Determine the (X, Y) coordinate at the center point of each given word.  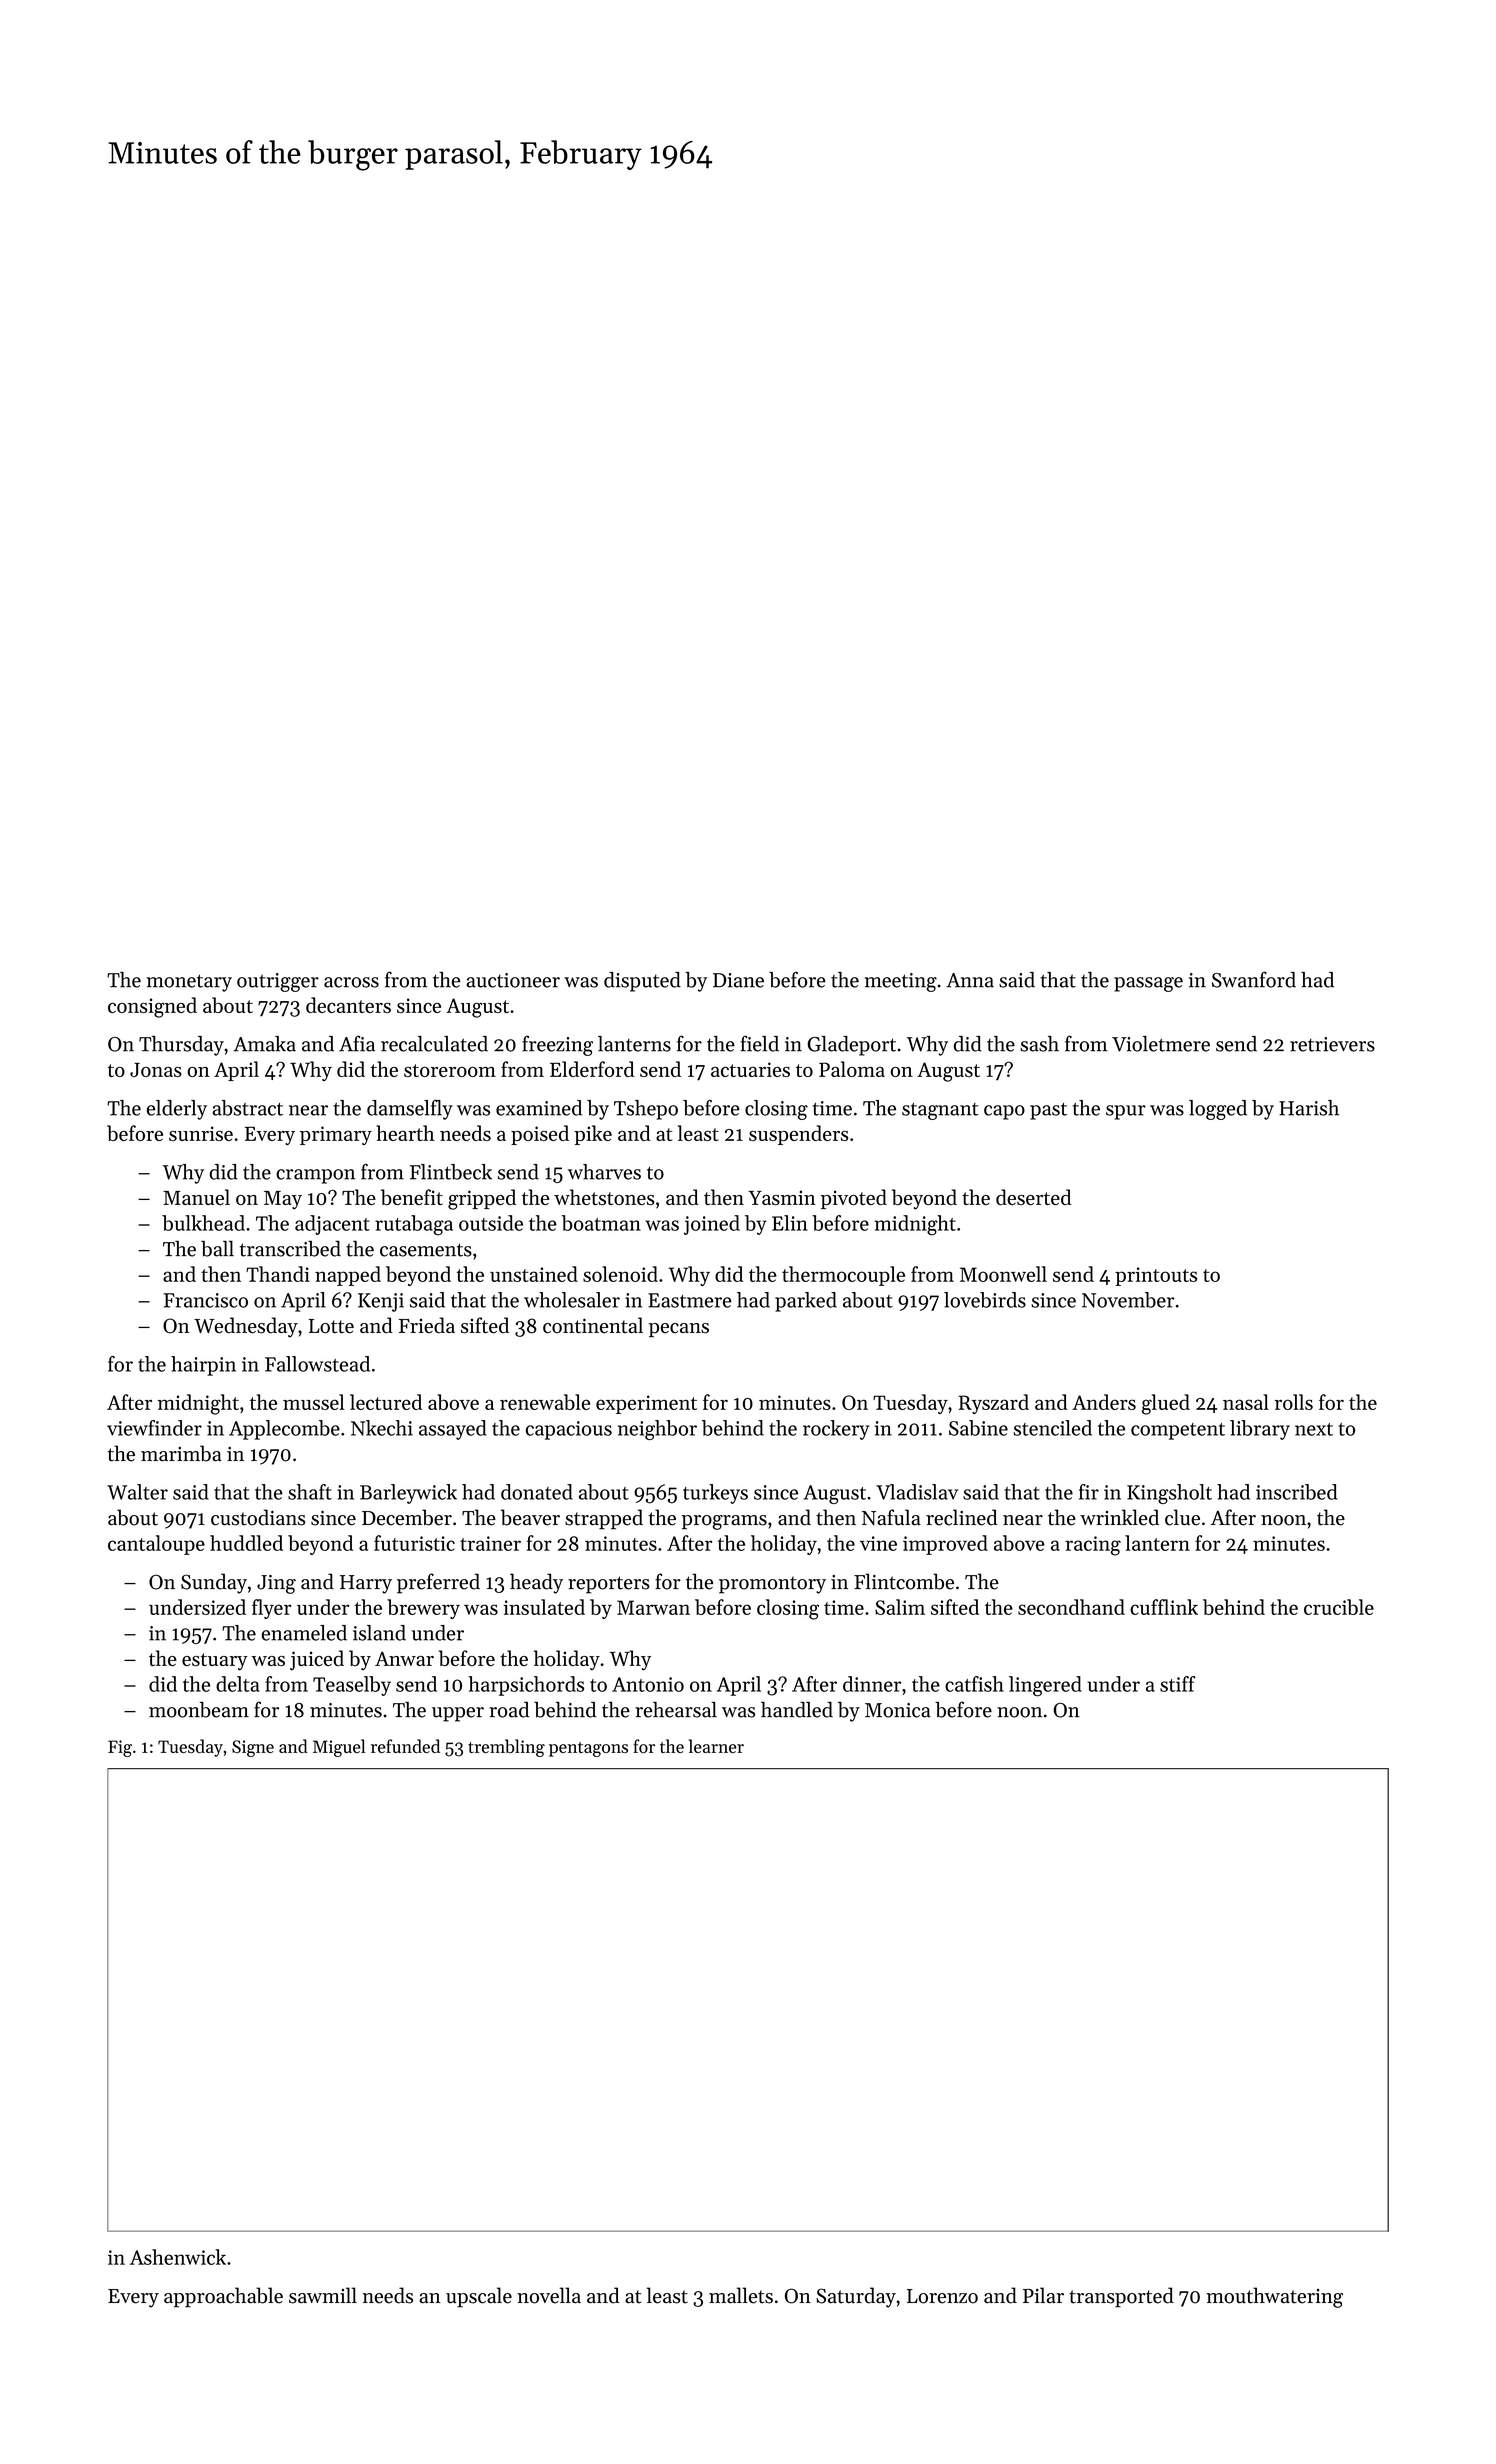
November (1128, 1300)
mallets (741, 2295)
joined (712, 1225)
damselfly (410, 1109)
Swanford (1254, 979)
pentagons (588, 1749)
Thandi (278, 1274)
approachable (223, 2297)
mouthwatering (1274, 2297)
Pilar (1043, 2295)
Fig (120, 1748)
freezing (557, 1045)
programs (724, 1522)
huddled (246, 1543)
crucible (1339, 1607)
